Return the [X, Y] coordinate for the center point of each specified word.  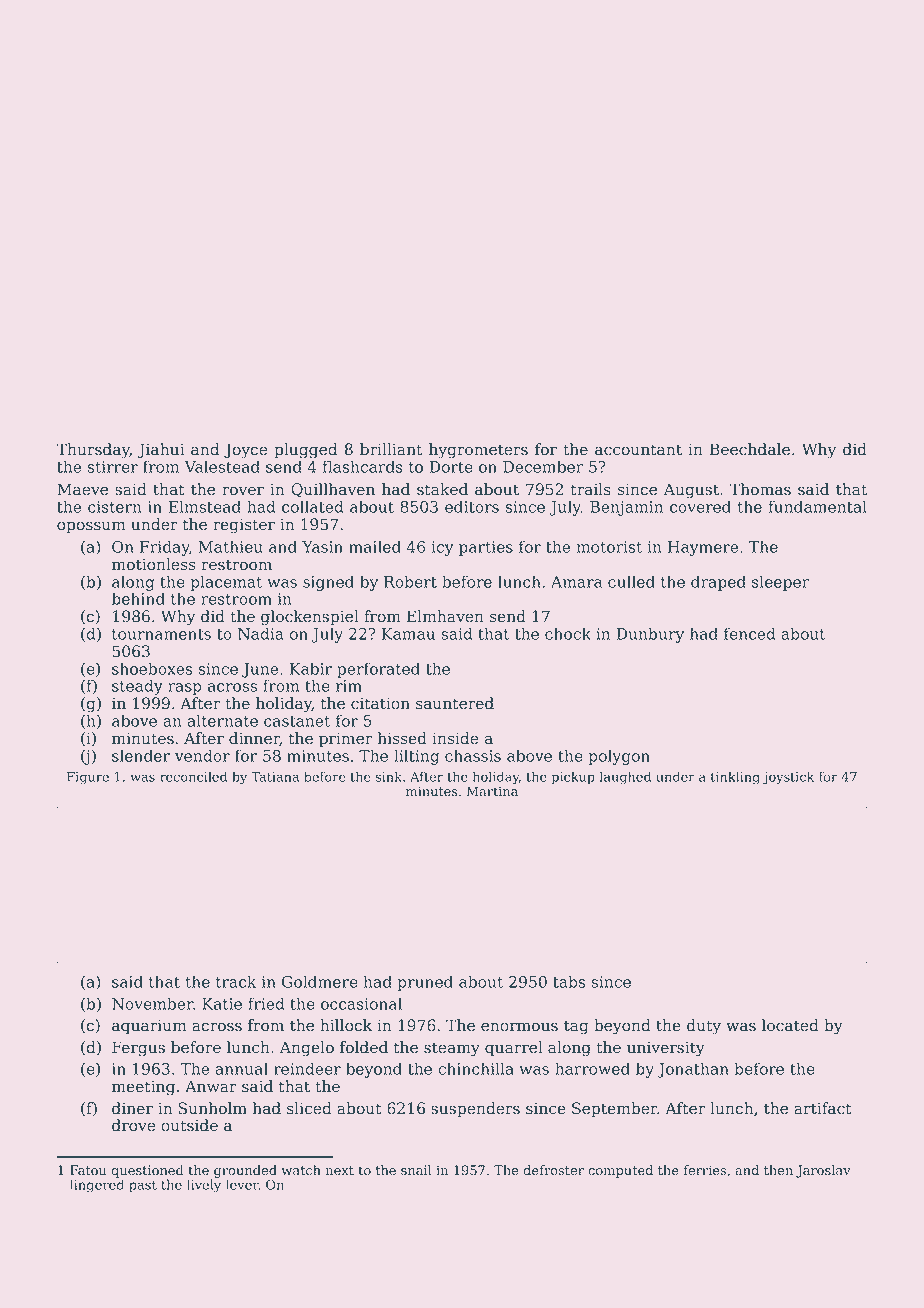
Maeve [82, 489]
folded [364, 1047]
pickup [573, 777]
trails [591, 489]
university [666, 1049]
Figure [88, 778]
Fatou [88, 1170]
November [152, 1003]
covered [700, 506]
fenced [750, 633]
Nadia [261, 633]
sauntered [455, 703]
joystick [788, 778]
